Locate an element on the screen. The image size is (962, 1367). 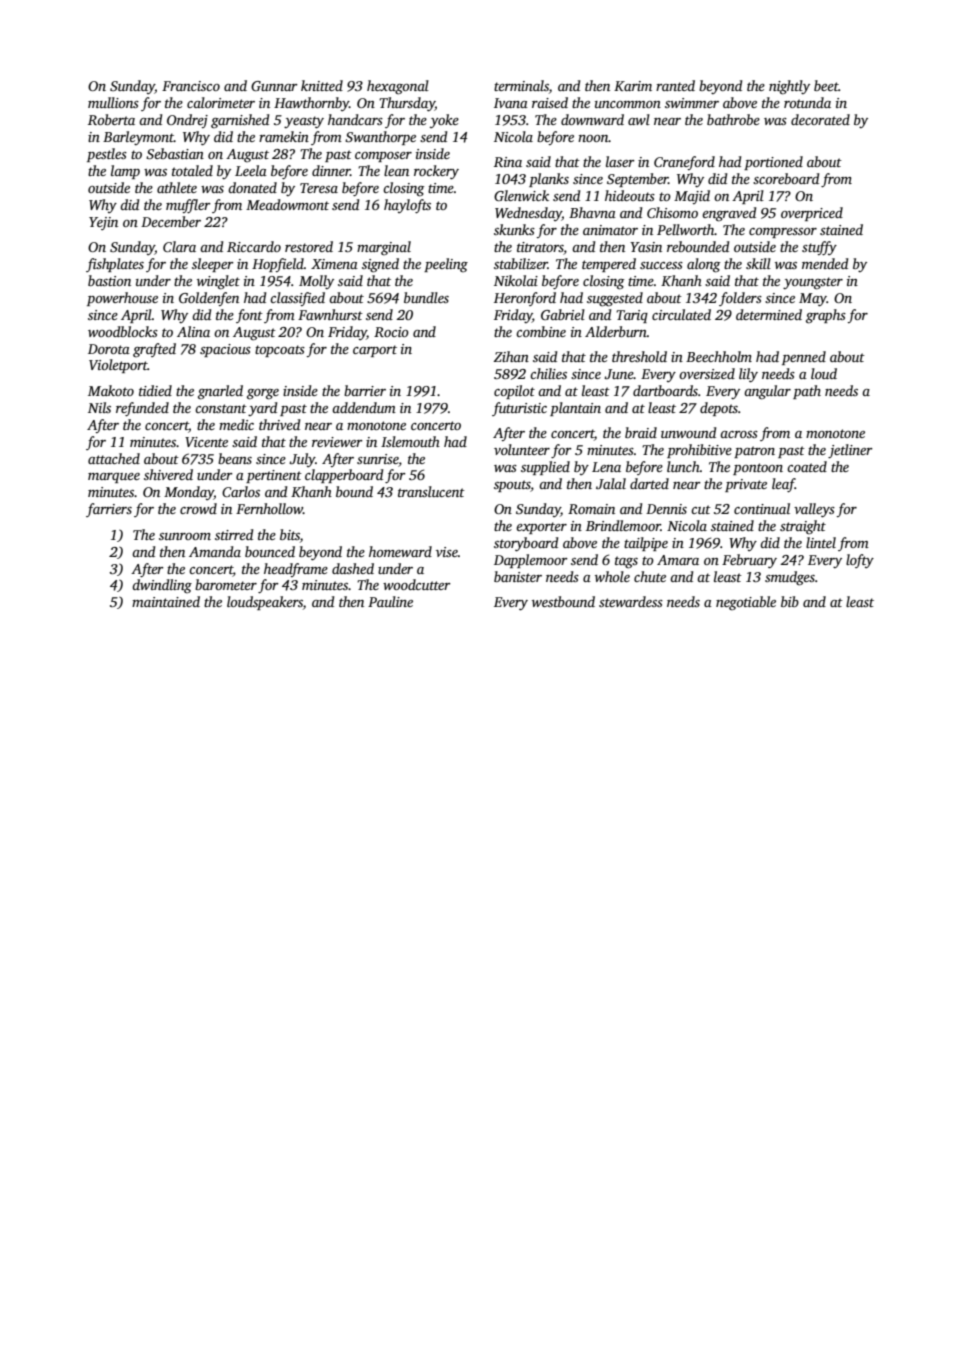
Swanthorpe is located at coordinates (380, 138).
